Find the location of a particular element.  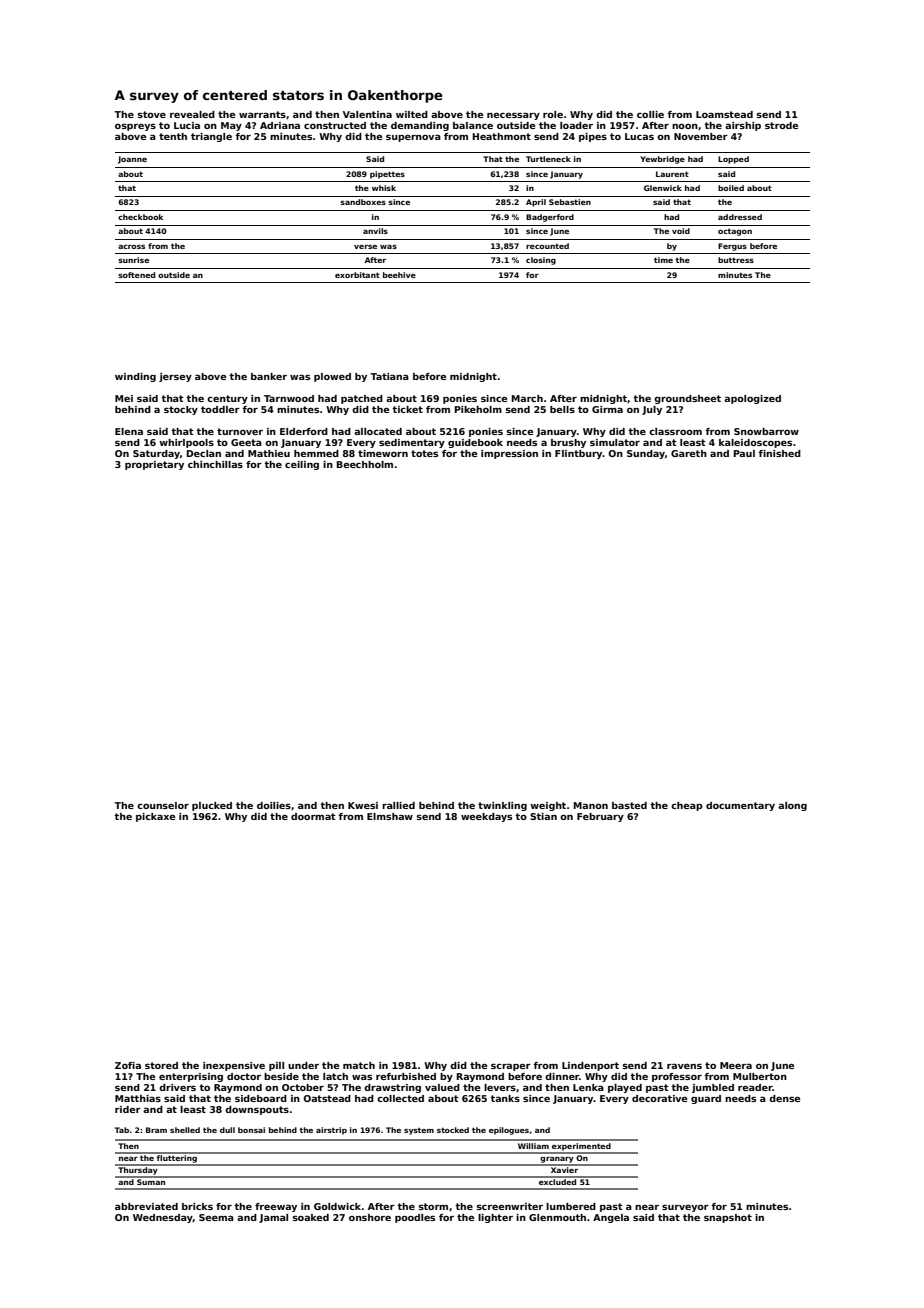

role is located at coordinates (553, 114).
